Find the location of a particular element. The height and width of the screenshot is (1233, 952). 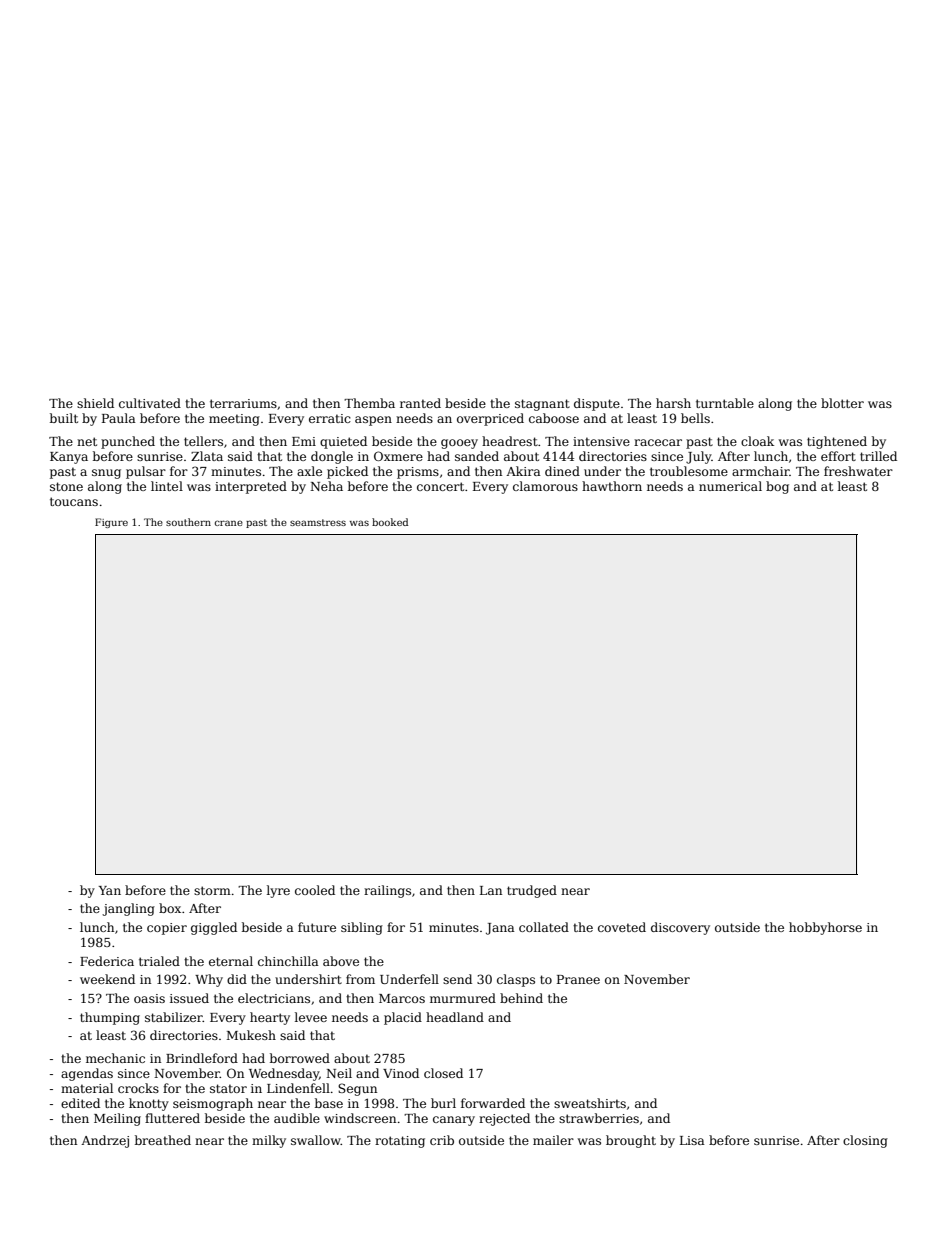

caboose is located at coordinates (554, 418).
